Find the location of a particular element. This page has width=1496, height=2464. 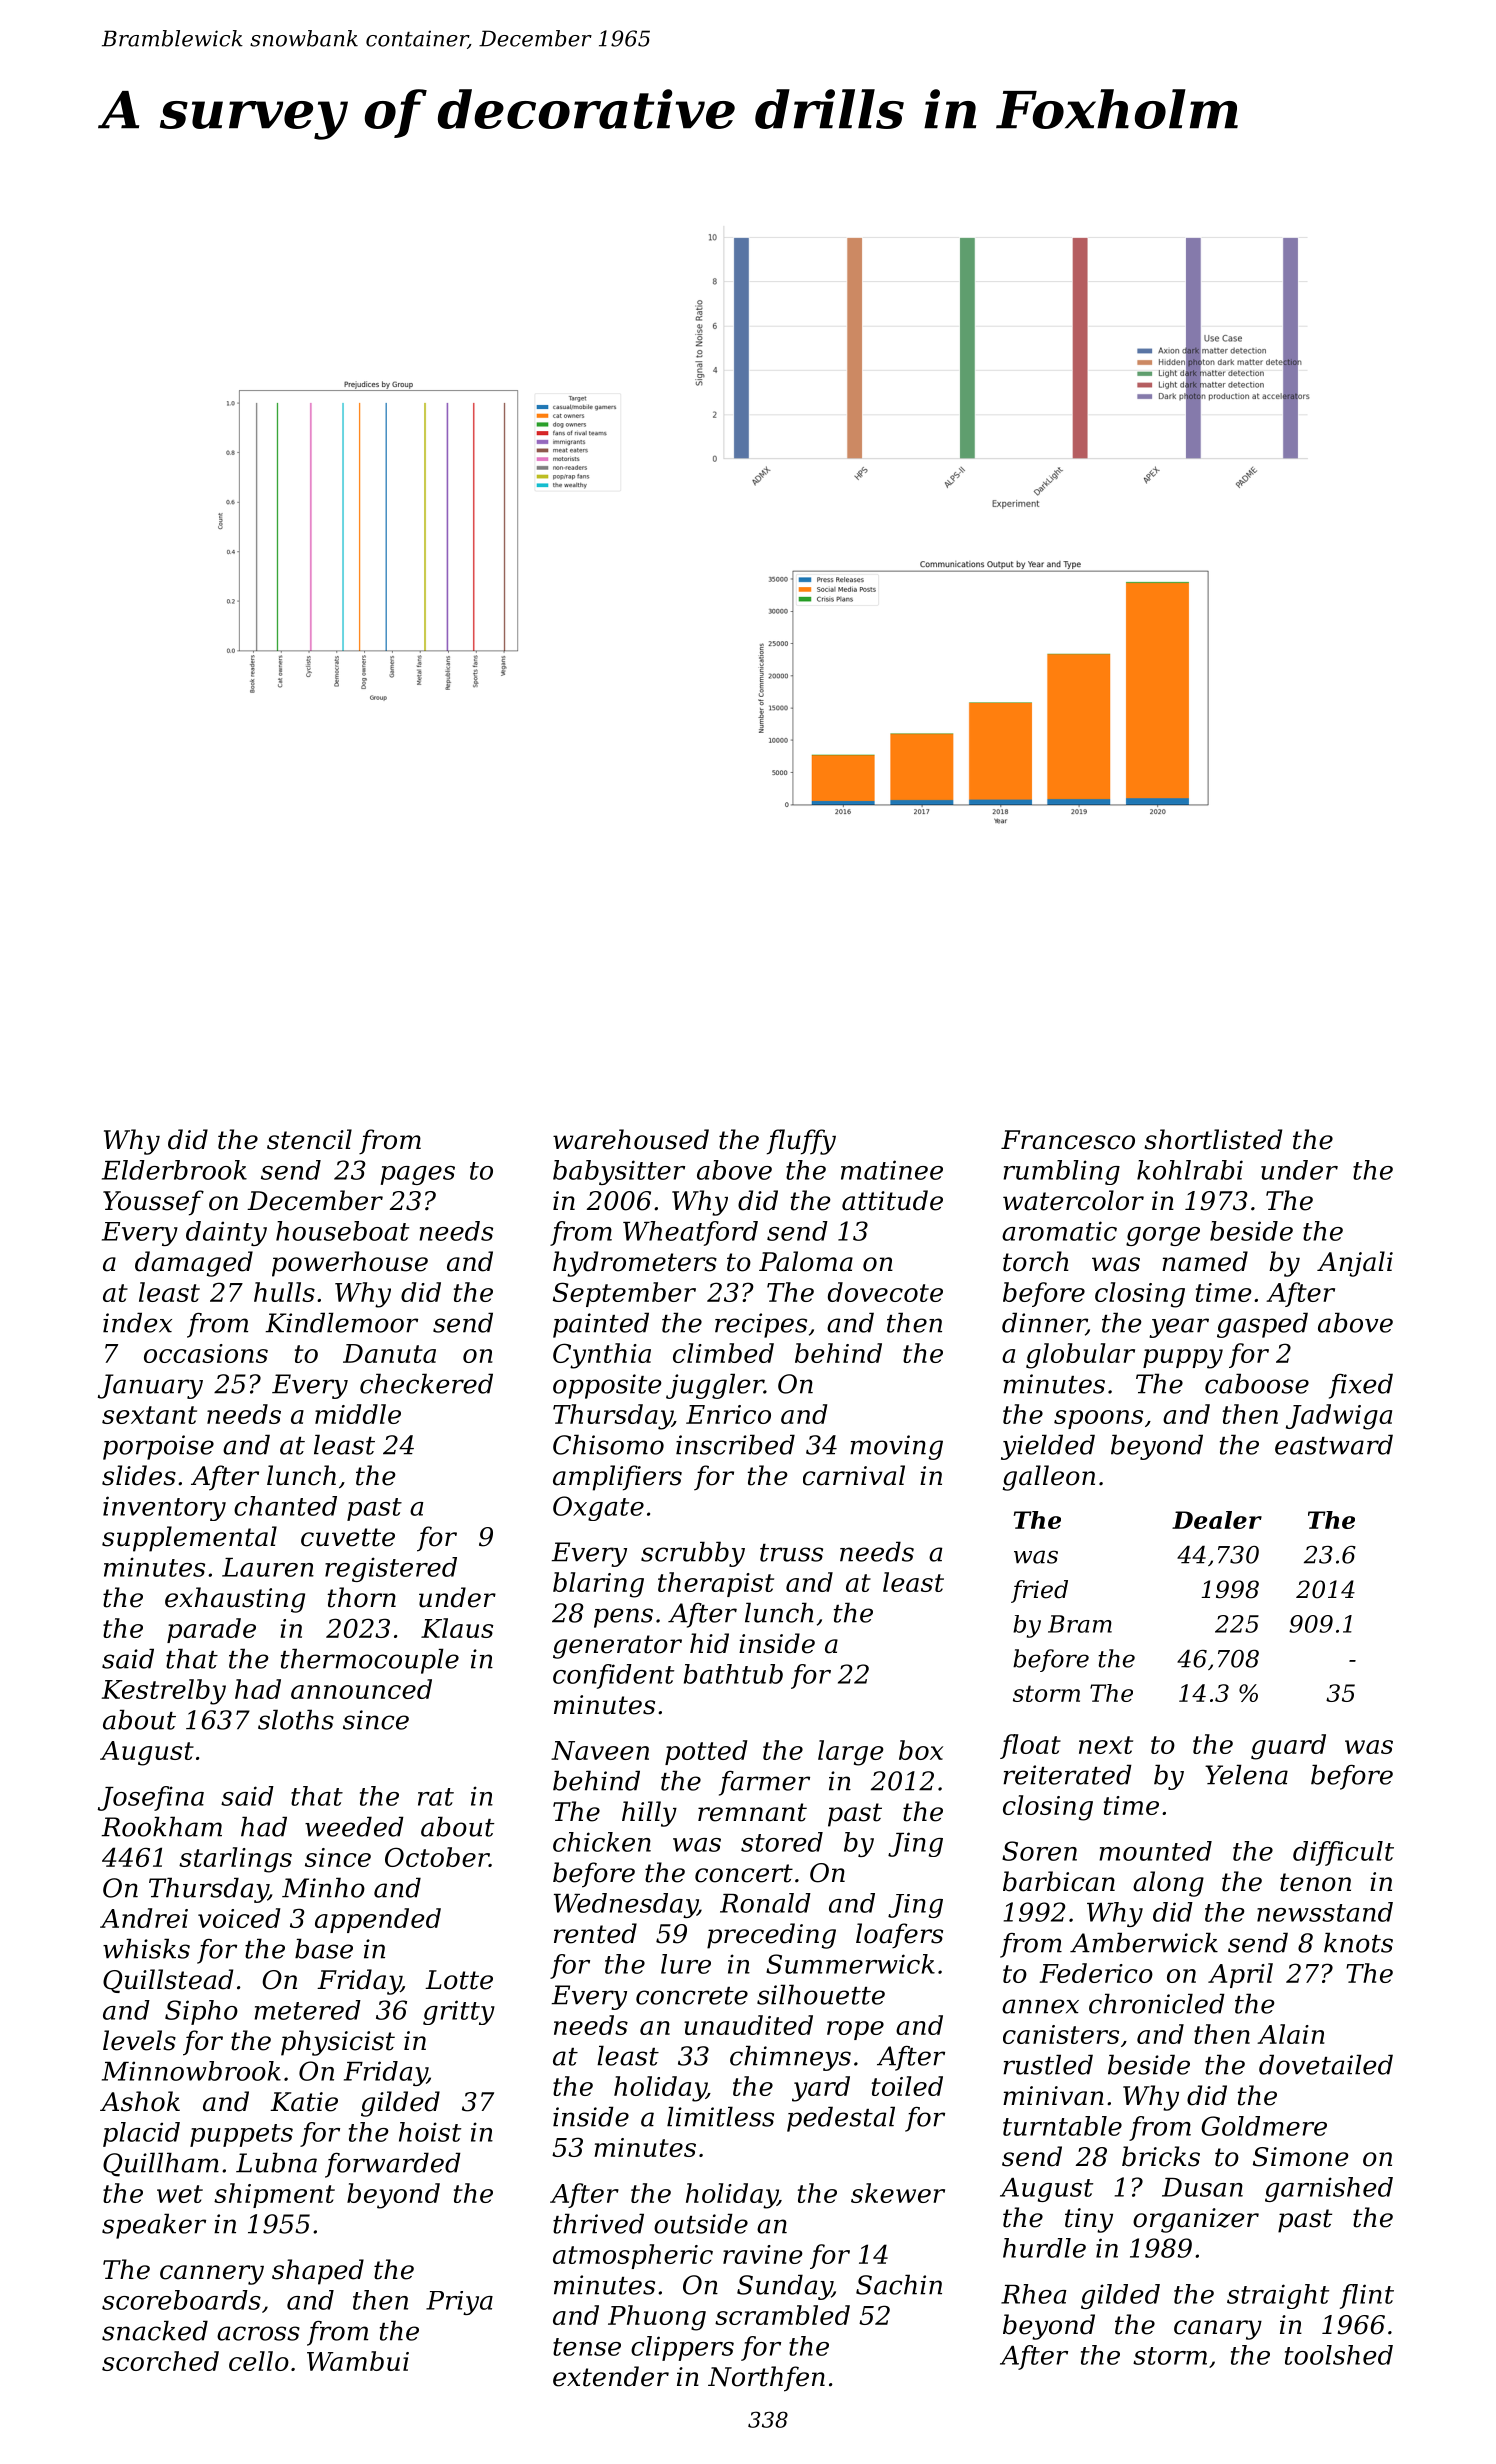

dinner is located at coordinates (1044, 1323).
